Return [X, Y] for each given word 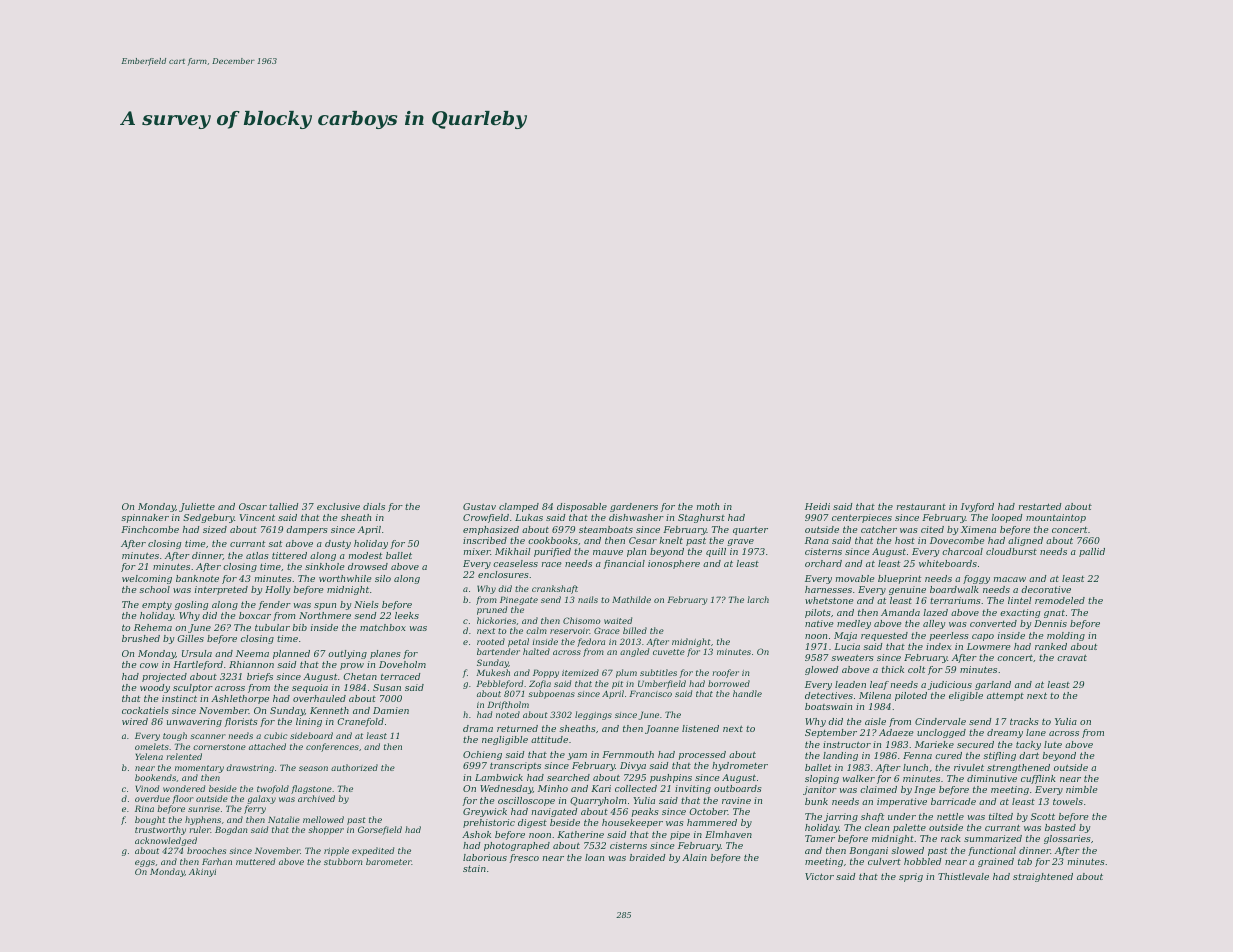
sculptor [193, 688]
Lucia [847, 646]
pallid [1092, 552]
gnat [1054, 613]
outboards [738, 788]
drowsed [368, 566]
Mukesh [493, 672]
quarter [750, 531]
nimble [1082, 789]
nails [588, 599]
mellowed [323, 819]
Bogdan [231, 830]
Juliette [197, 507]
